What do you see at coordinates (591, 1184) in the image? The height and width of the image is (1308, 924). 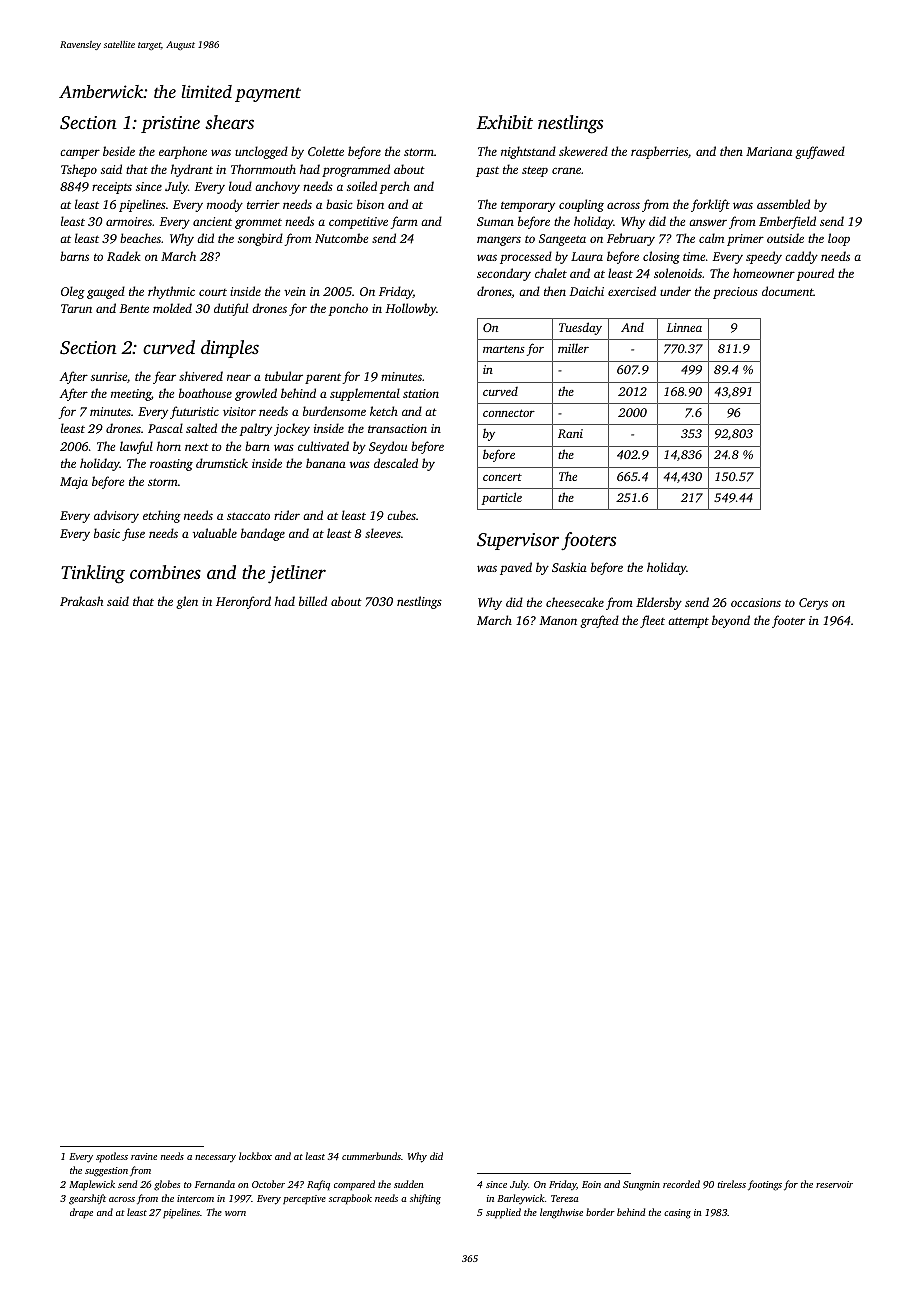 I see `Eoin` at bounding box center [591, 1184].
